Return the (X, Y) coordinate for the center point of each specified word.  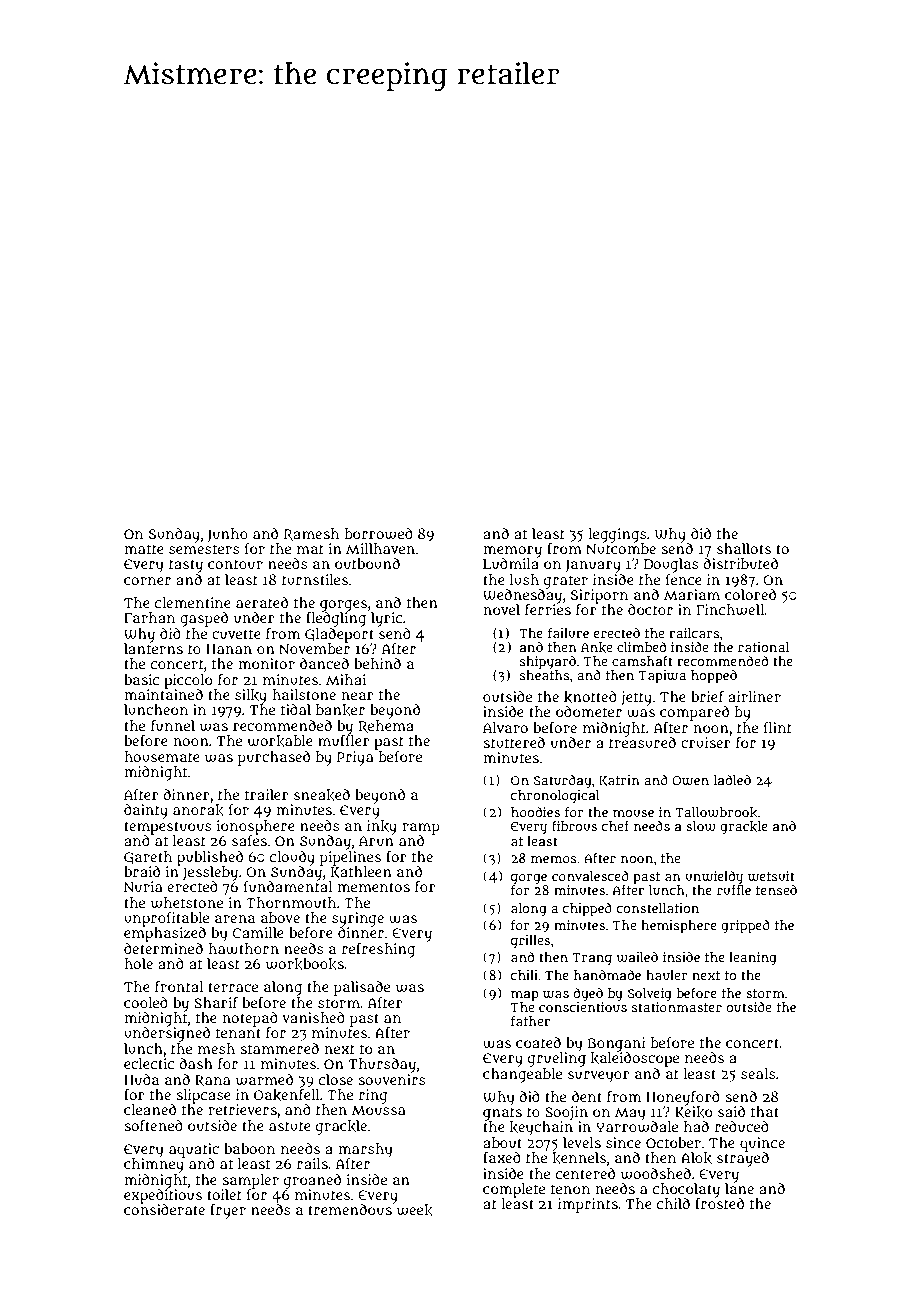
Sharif (216, 1002)
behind (377, 663)
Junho (228, 535)
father (530, 1021)
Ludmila (511, 563)
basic (141, 679)
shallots (744, 548)
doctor (650, 609)
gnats (502, 1114)
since (623, 1142)
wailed (637, 957)
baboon (249, 1148)
